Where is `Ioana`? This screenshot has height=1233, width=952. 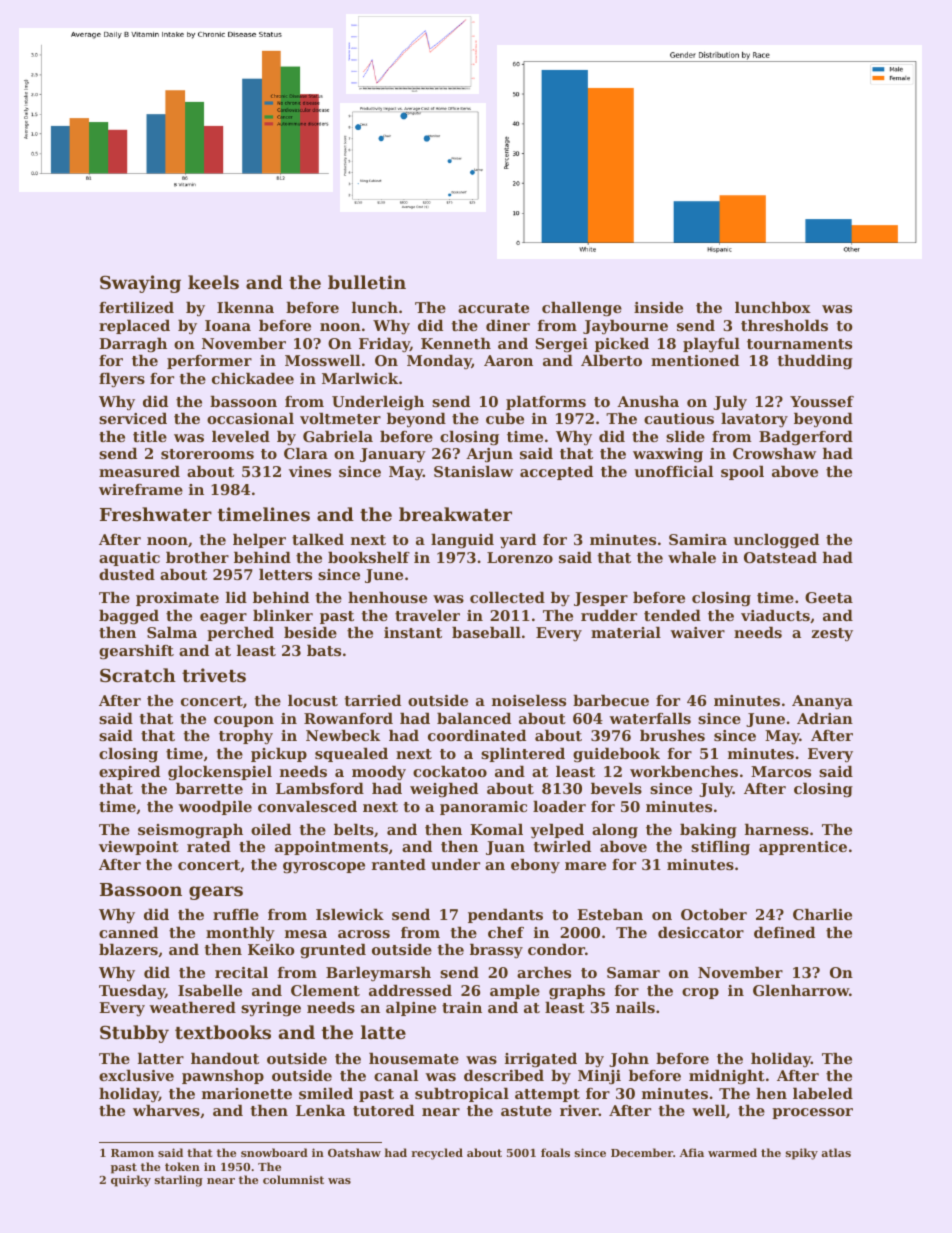 Ioana is located at coordinates (228, 325).
